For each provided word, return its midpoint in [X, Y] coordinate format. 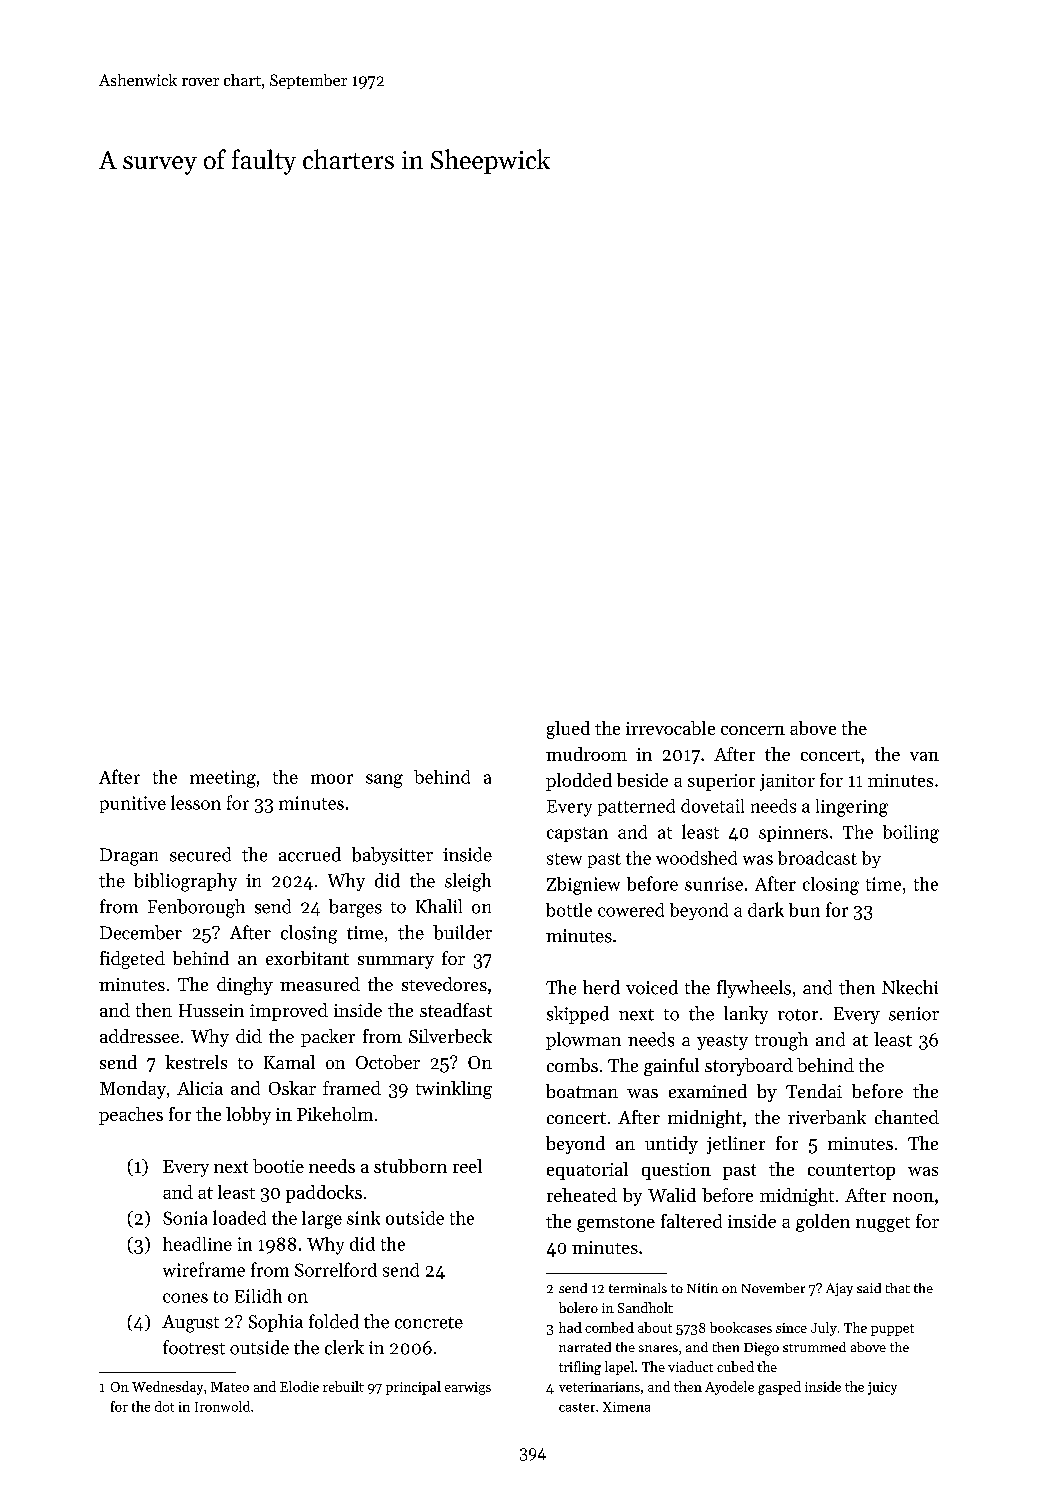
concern [753, 730]
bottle [569, 910]
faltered [691, 1221]
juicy [882, 1388]
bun [804, 910]
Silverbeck [450, 1036]
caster [577, 1407]
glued [568, 730]
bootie [278, 1166]
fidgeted [132, 960]
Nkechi [910, 987]
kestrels [196, 1062]
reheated [582, 1195]
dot [164, 1406]
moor [332, 779]
